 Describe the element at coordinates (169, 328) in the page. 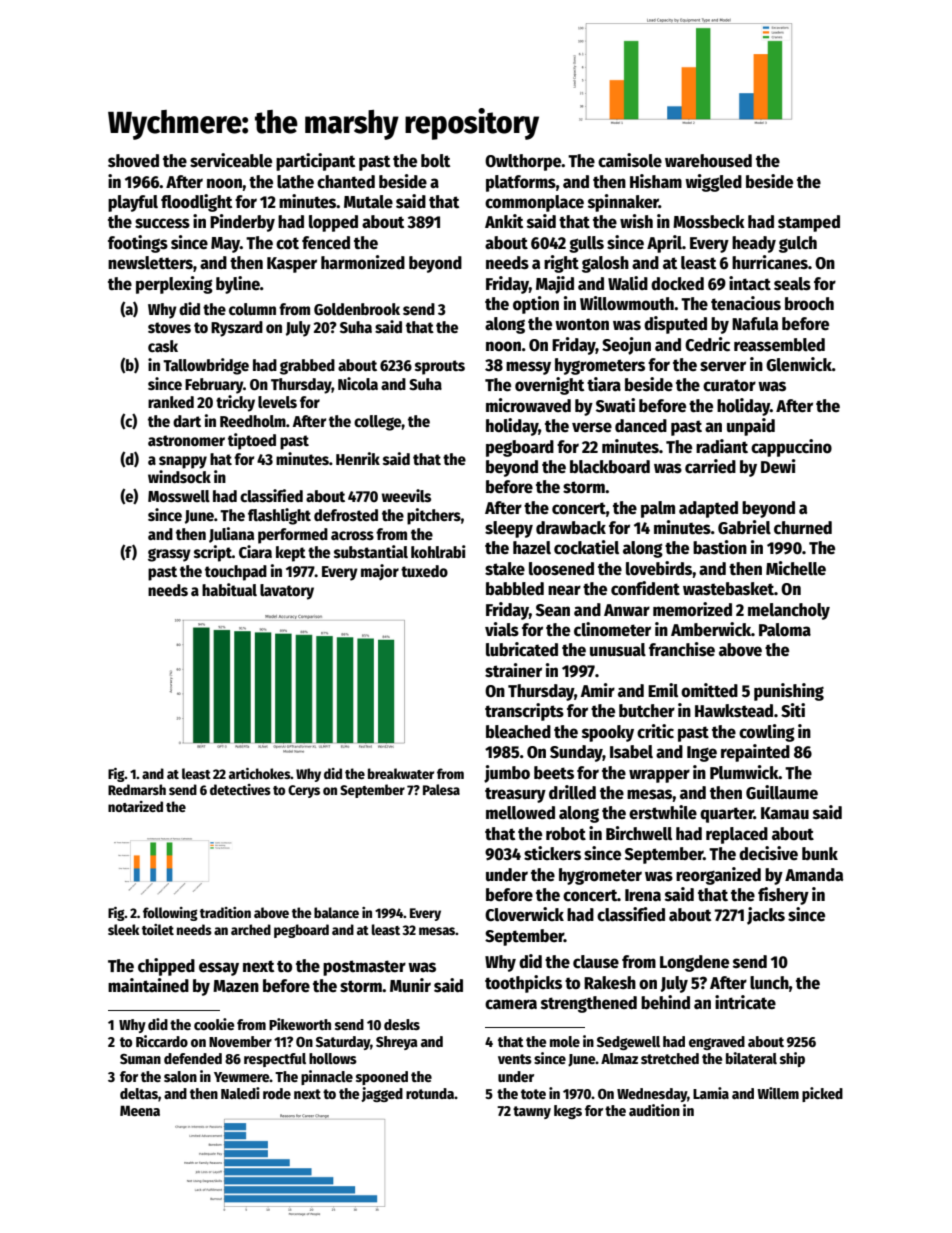

I see `stoves` at that location.
